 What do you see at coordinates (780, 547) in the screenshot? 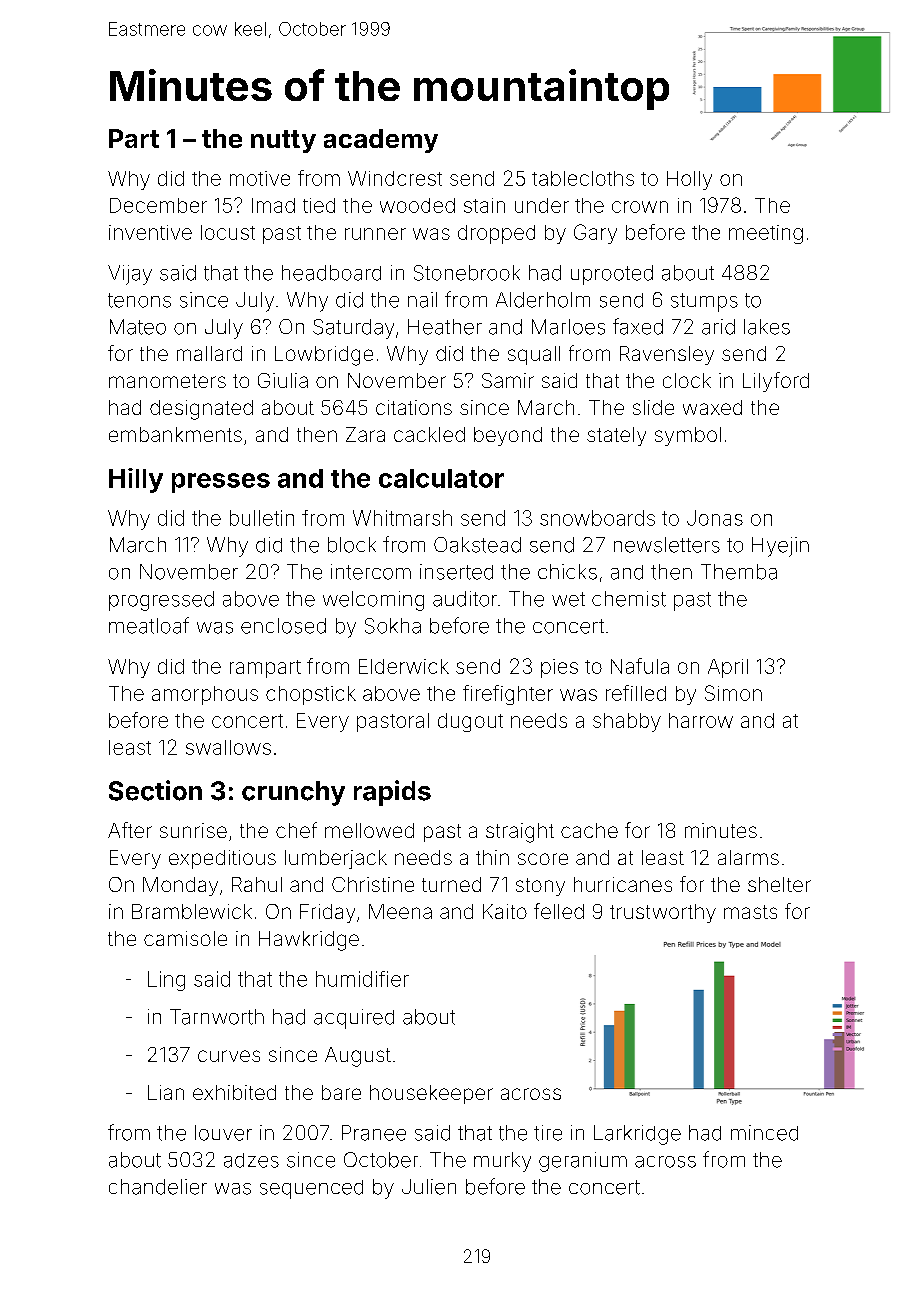
I see `Hyejin` at bounding box center [780, 547].
